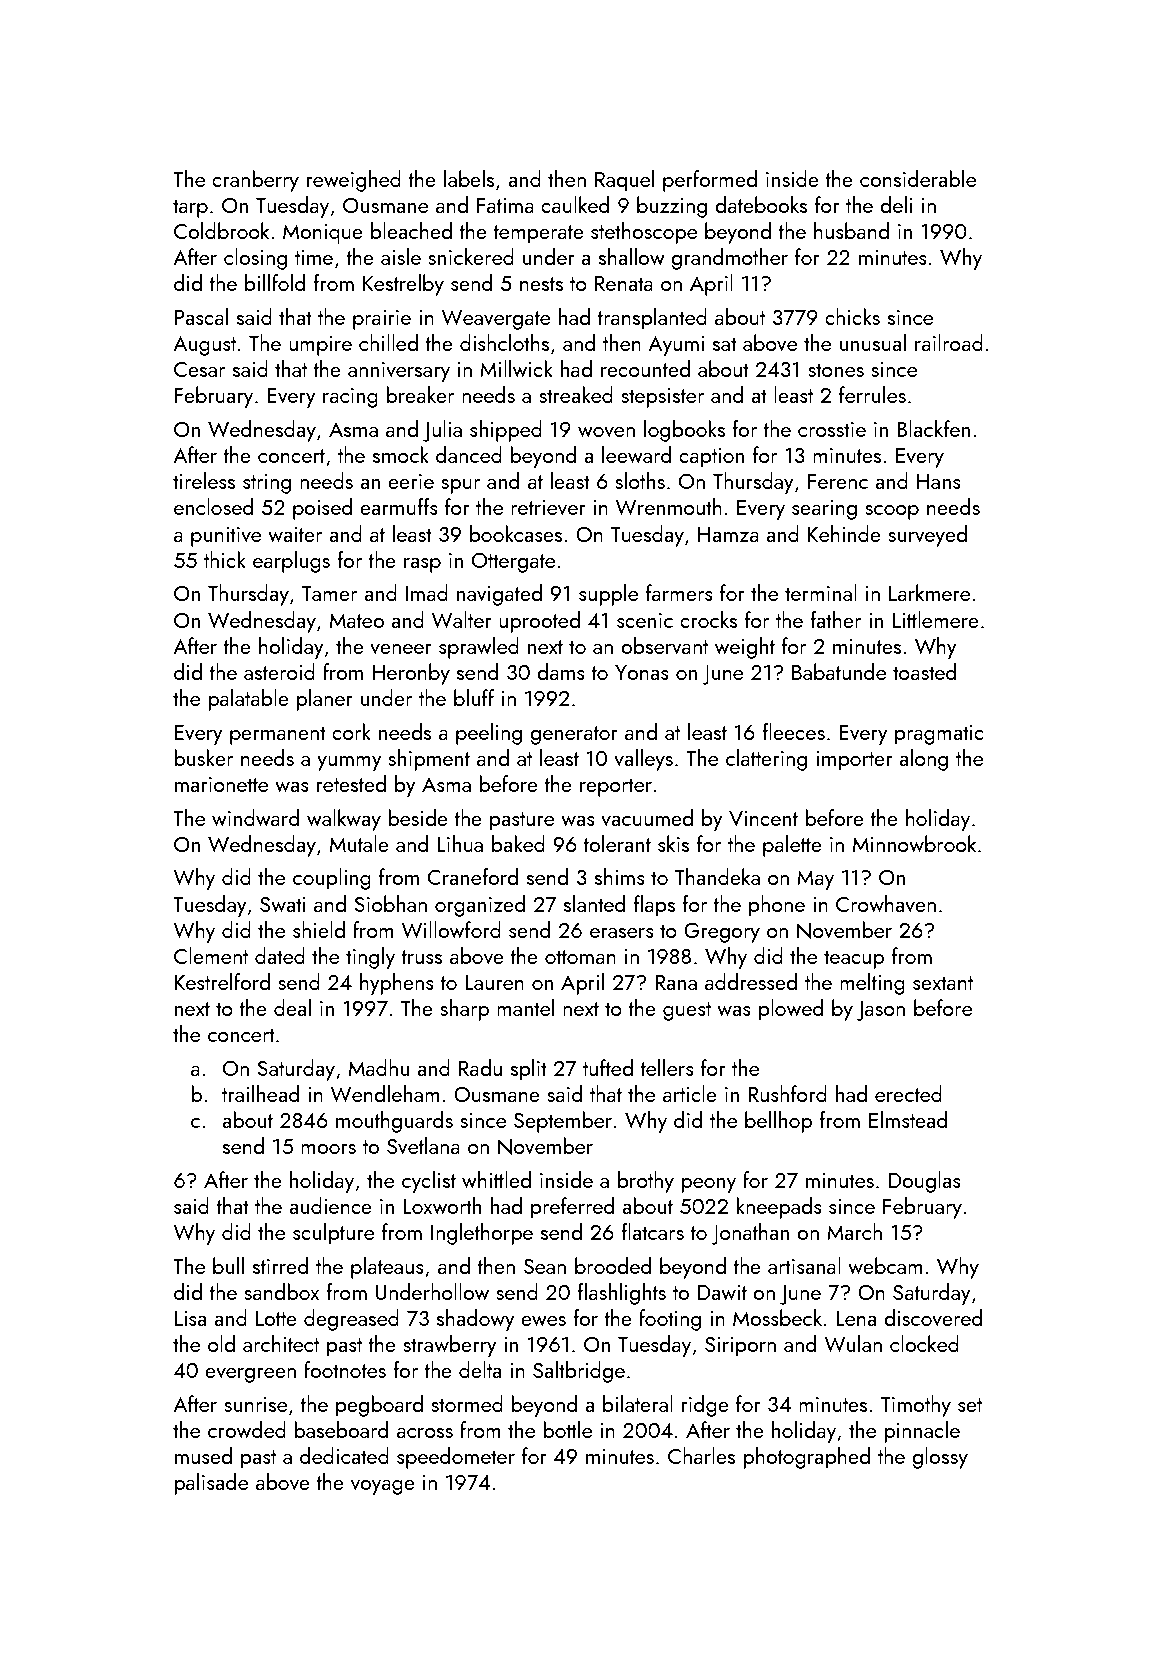 The height and width of the screenshot is (1654, 1165). What do you see at coordinates (345, 1369) in the screenshot?
I see `footnotes` at bounding box center [345, 1369].
